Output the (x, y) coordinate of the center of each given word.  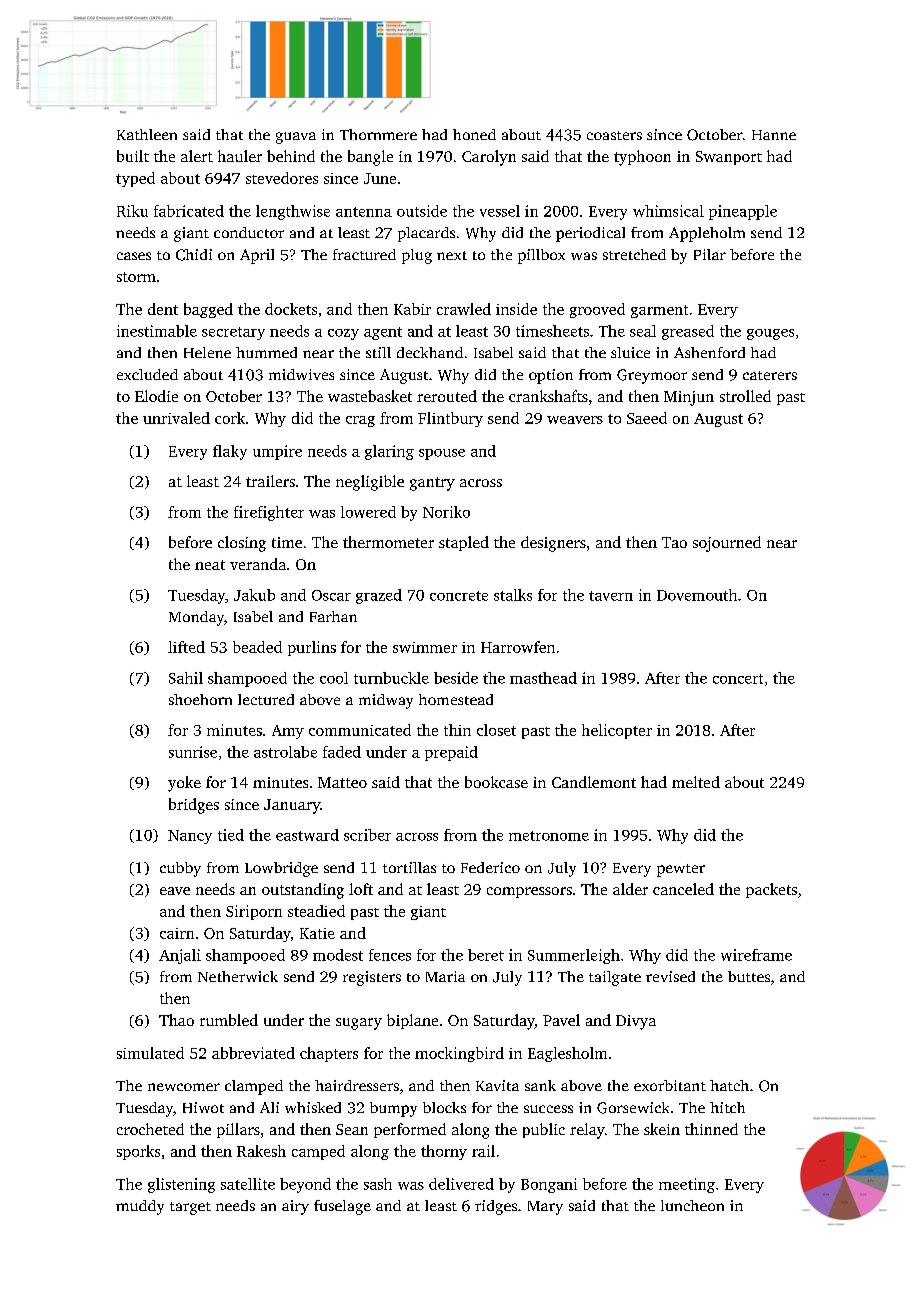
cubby (180, 869)
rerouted (447, 396)
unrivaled (176, 418)
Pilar (710, 254)
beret (486, 955)
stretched (634, 254)
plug (417, 256)
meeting (687, 1185)
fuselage (342, 1207)
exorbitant (670, 1085)
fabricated (189, 211)
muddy (140, 1207)
